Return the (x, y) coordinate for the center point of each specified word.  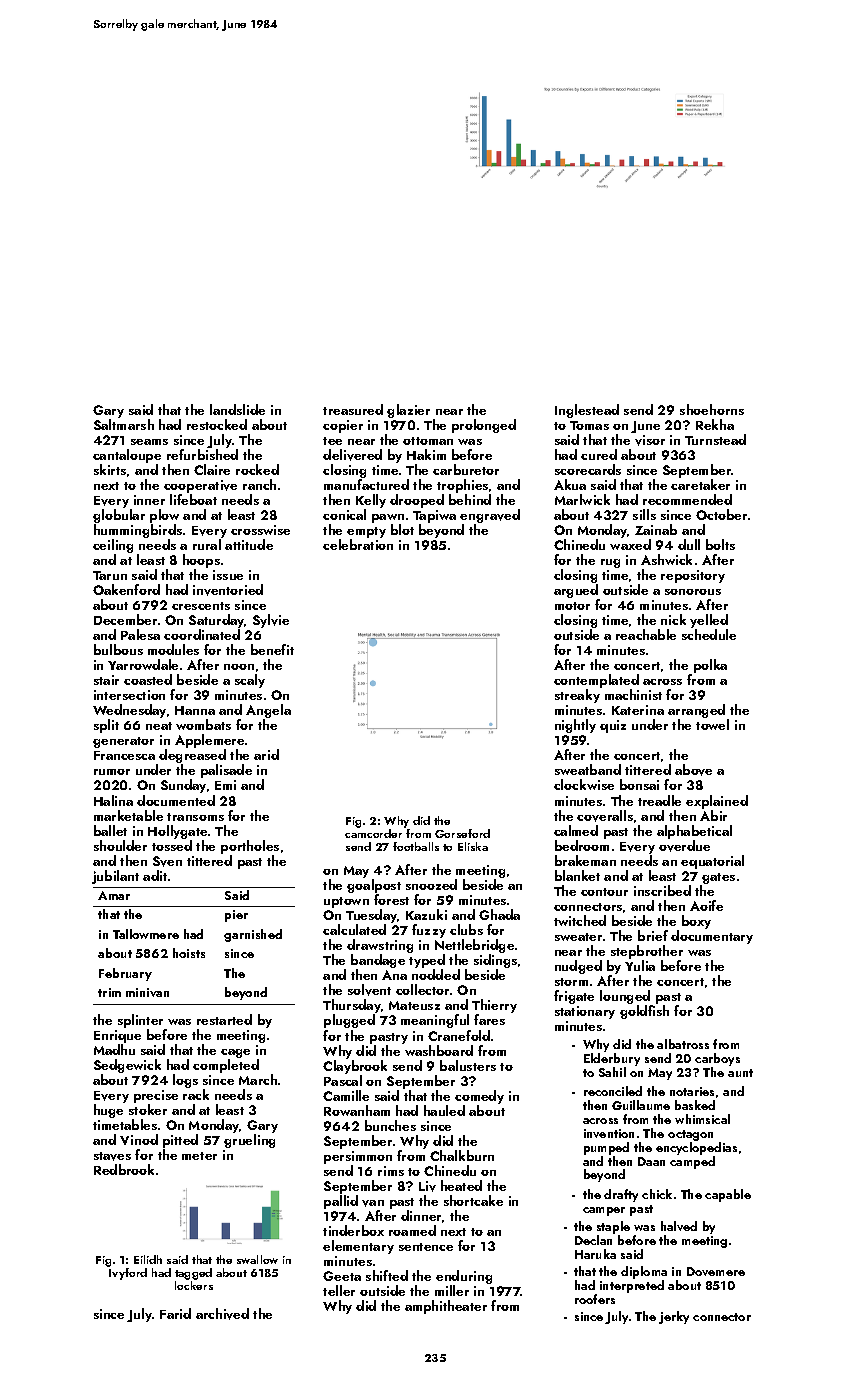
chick (657, 1194)
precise (156, 1096)
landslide (237, 409)
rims (391, 1171)
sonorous (693, 592)
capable (728, 1195)
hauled (444, 1110)
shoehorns (712, 409)
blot (402, 529)
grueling (249, 1141)
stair (106, 680)
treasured (353, 409)
